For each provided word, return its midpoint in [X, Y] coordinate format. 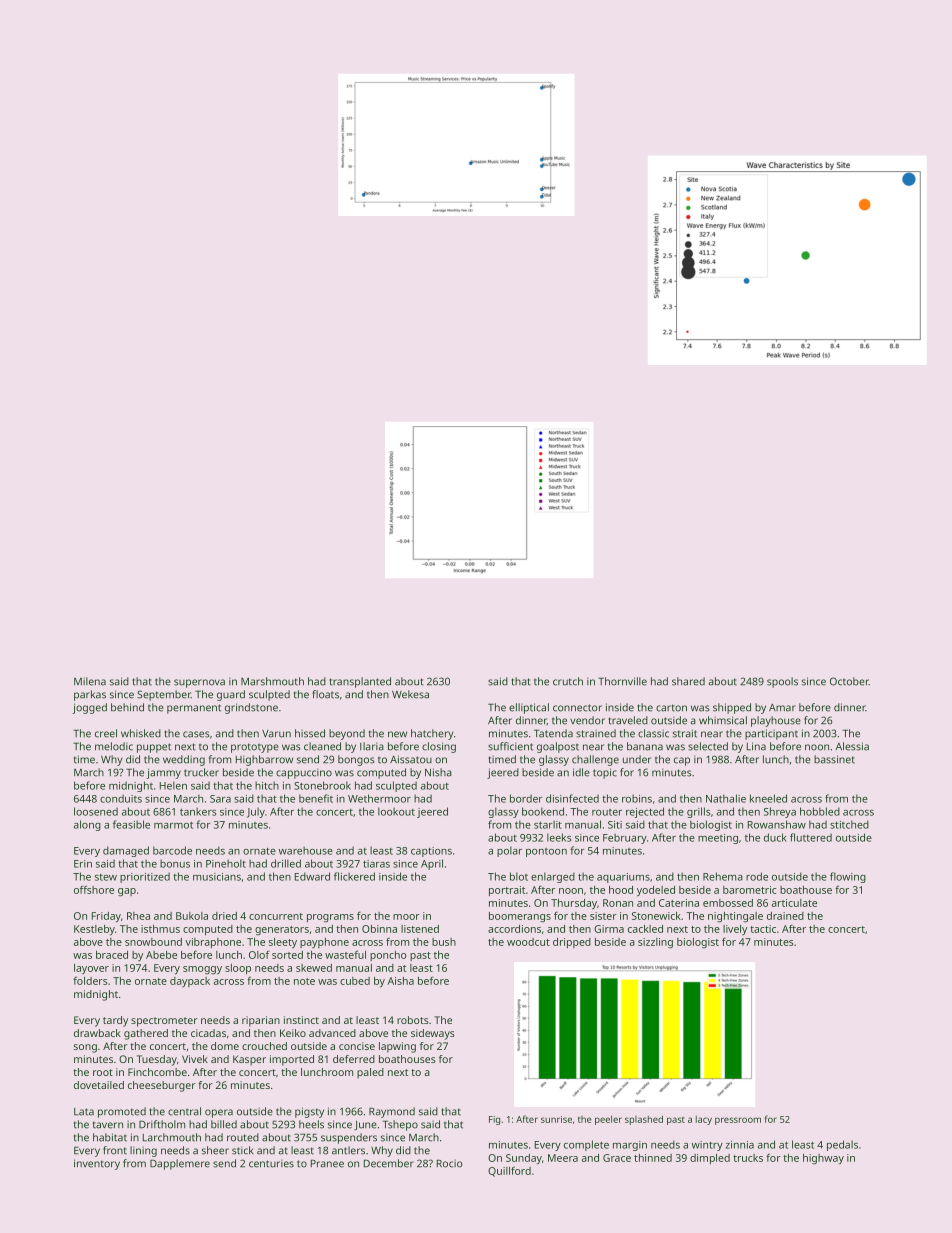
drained [785, 916]
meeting [718, 839]
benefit [316, 798]
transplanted [360, 682]
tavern [108, 1125]
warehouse [306, 850]
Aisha [400, 981]
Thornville [622, 681]
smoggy [202, 970]
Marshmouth [272, 681]
